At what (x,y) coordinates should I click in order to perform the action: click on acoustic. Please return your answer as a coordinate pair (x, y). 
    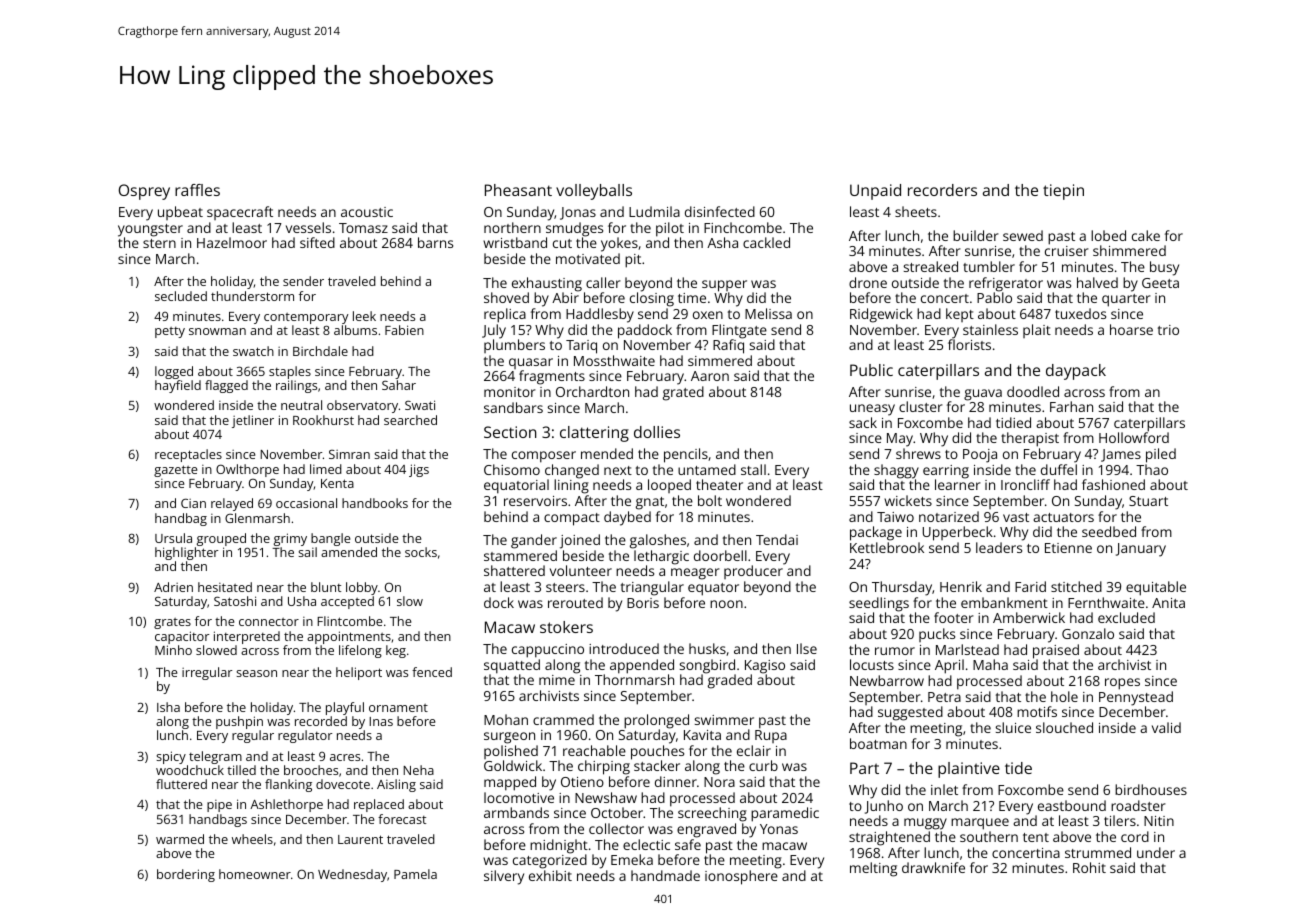
    Looking at the image, I should click on (367, 212).
